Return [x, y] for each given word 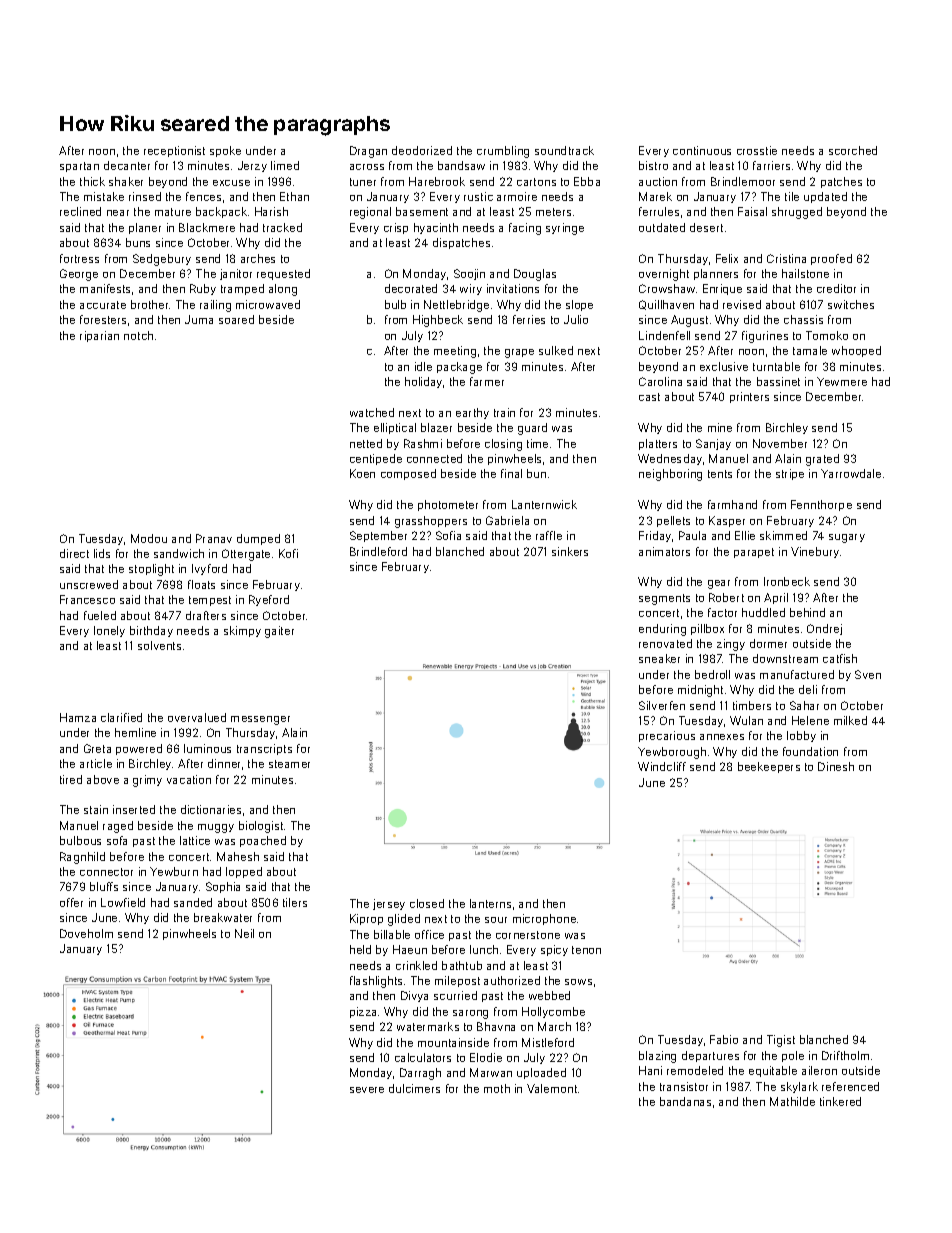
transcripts [264, 749]
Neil [244, 933]
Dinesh [836, 766]
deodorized [422, 150]
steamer [289, 764]
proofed [831, 259]
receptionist [174, 151]
